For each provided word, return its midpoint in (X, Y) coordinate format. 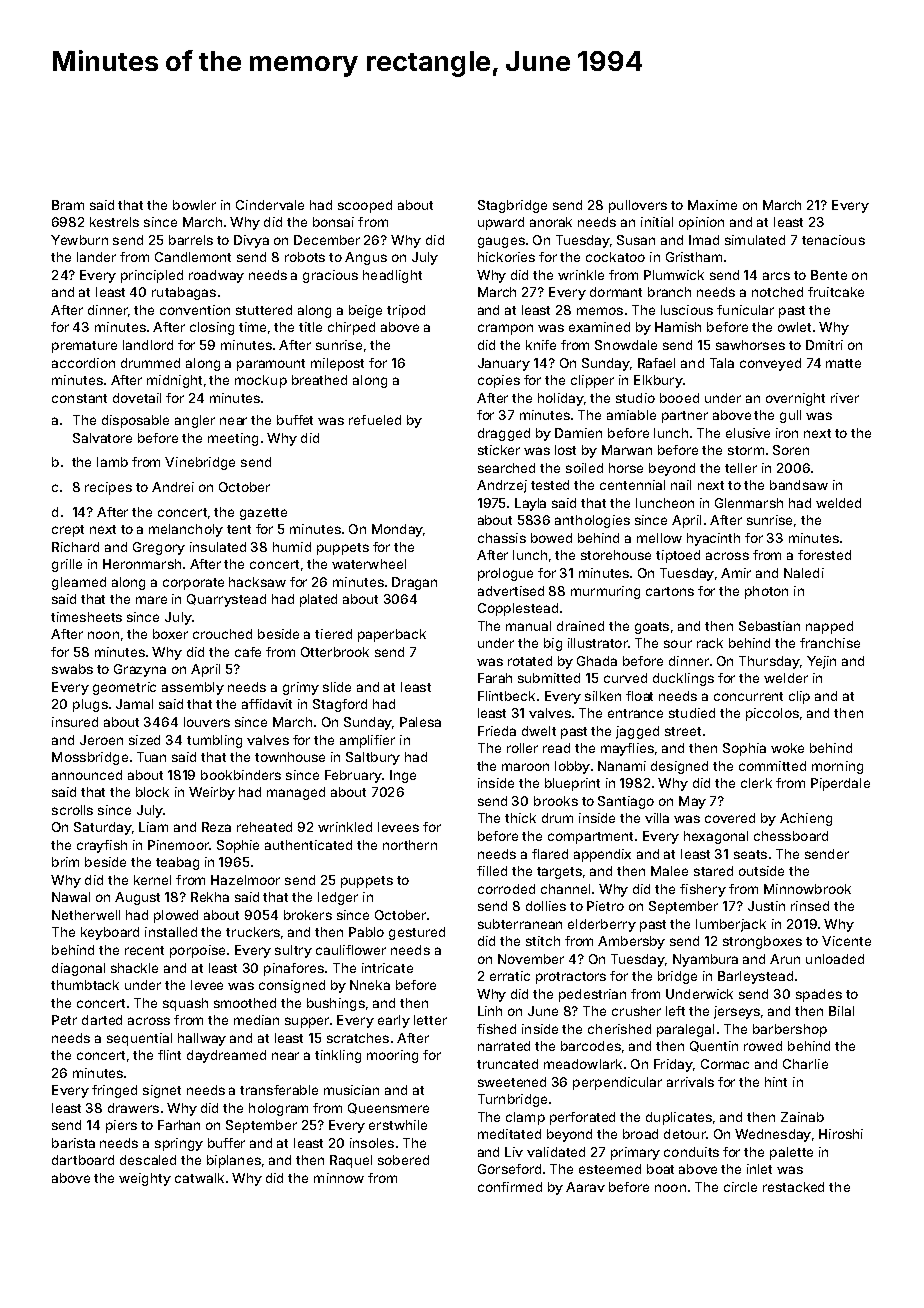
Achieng (806, 819)
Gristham (694, 257)
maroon (525, 767)
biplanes (234, 1161)
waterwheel (369, 564)
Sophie (238, 846)
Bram (68, 205)
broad (640, 1134)
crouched (222, 634)
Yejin (821, 662)
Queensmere (388, 1108)
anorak (551, 222)
